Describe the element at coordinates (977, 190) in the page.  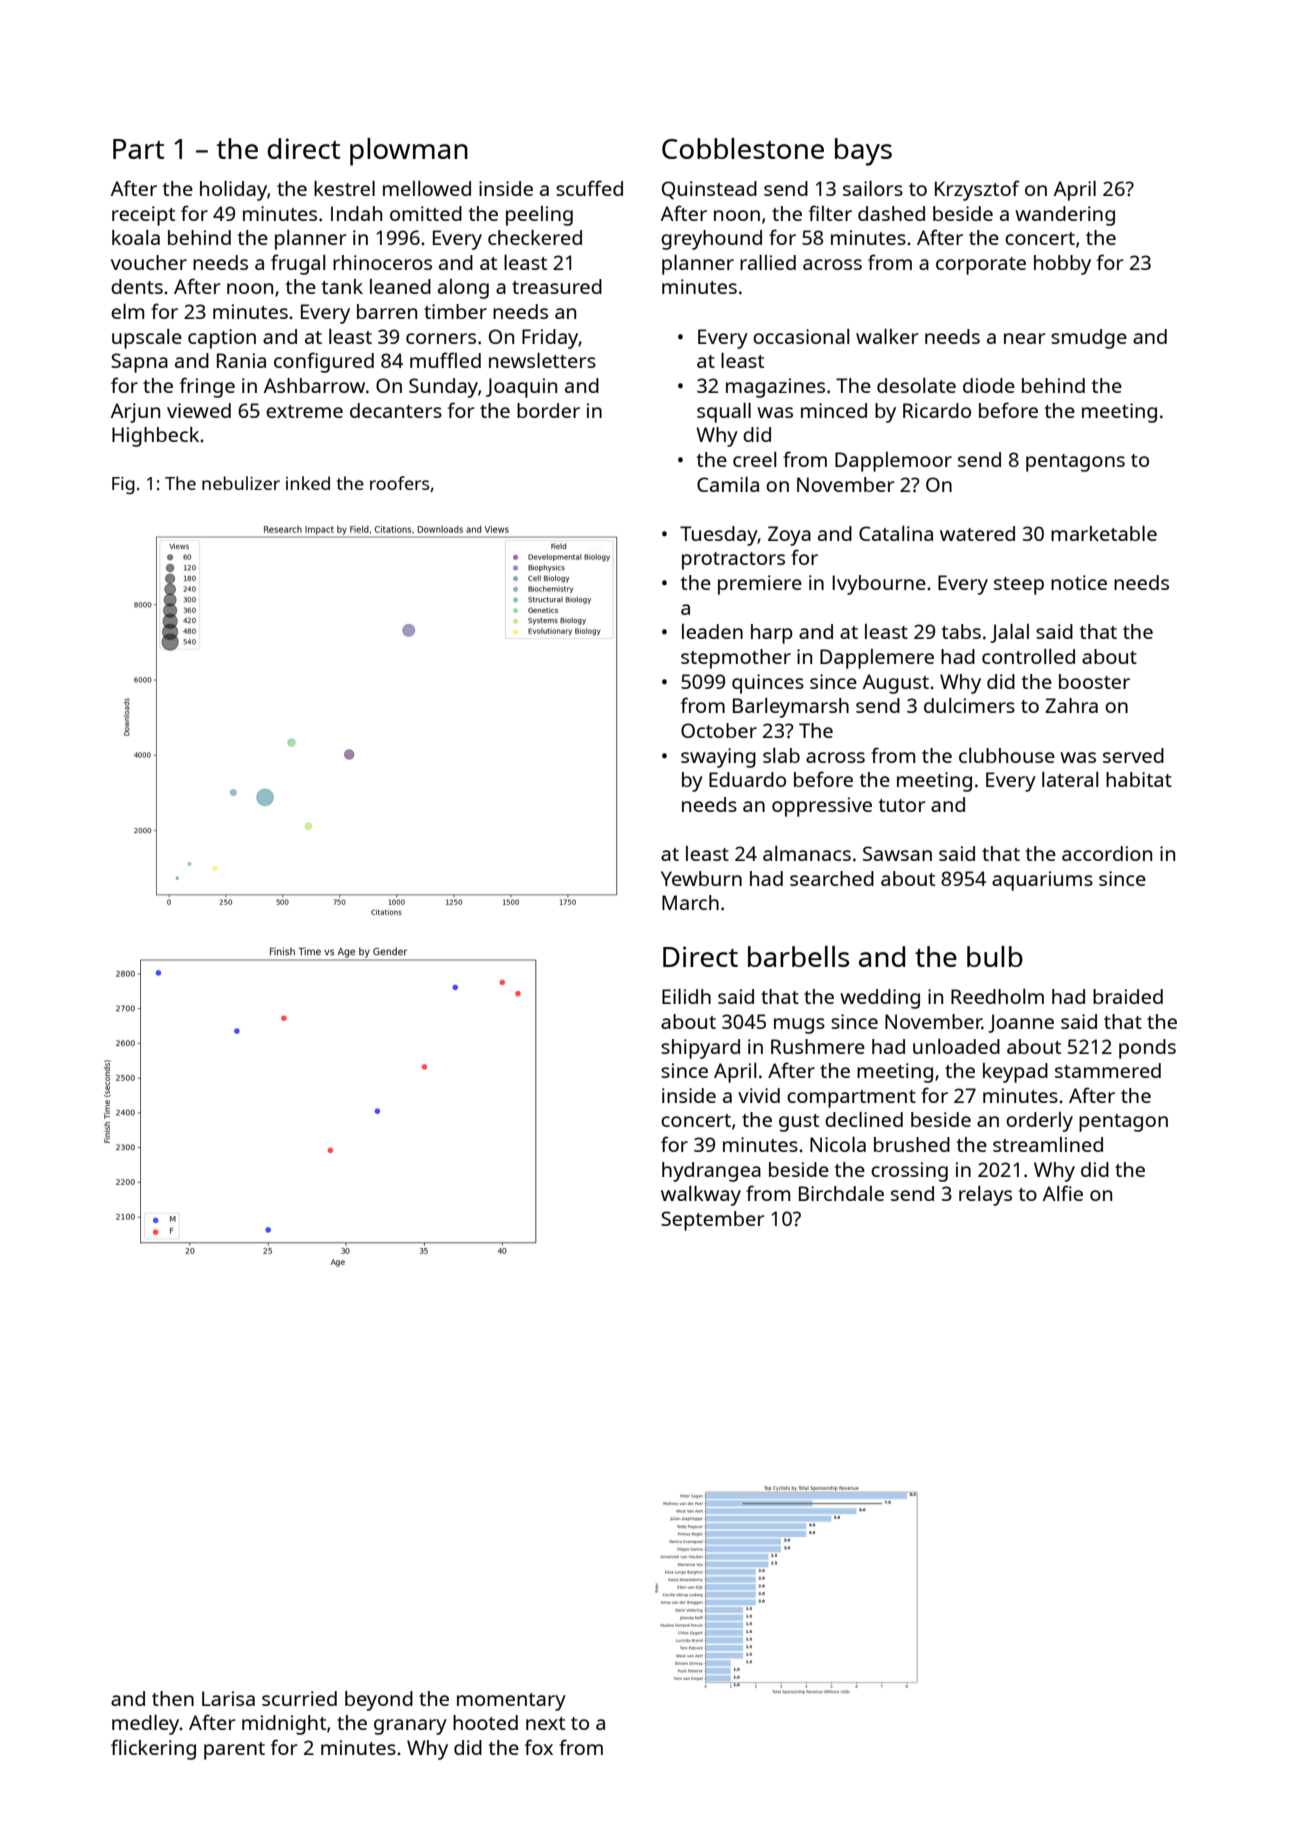
I see `Krzysztof` at that location.
